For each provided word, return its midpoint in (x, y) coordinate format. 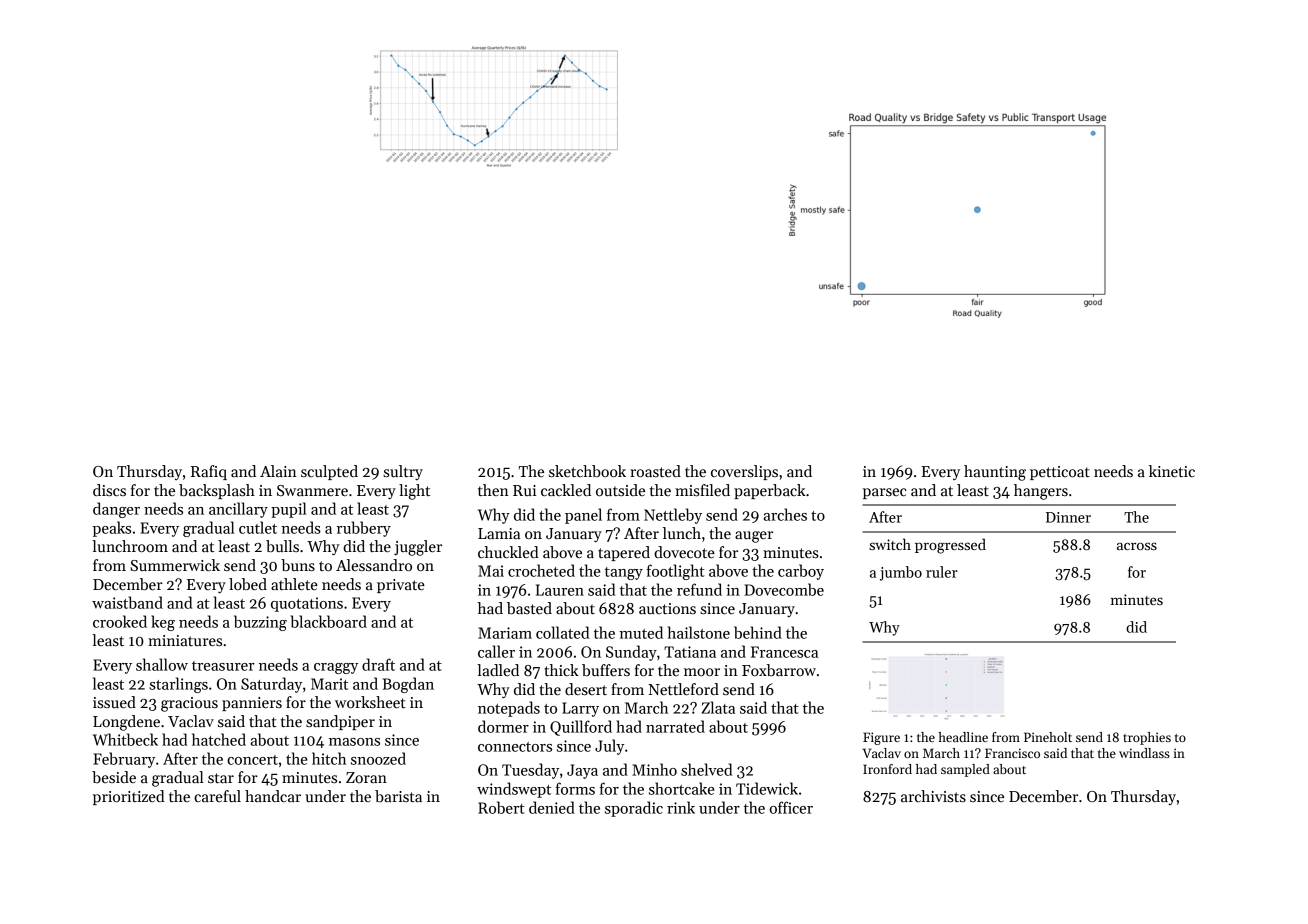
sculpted (329, 472)
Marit (329, 684)
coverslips (744, 472)
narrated (675, 726)
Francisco (1012, 753)
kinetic (1172, 471)
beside (114, 777)
